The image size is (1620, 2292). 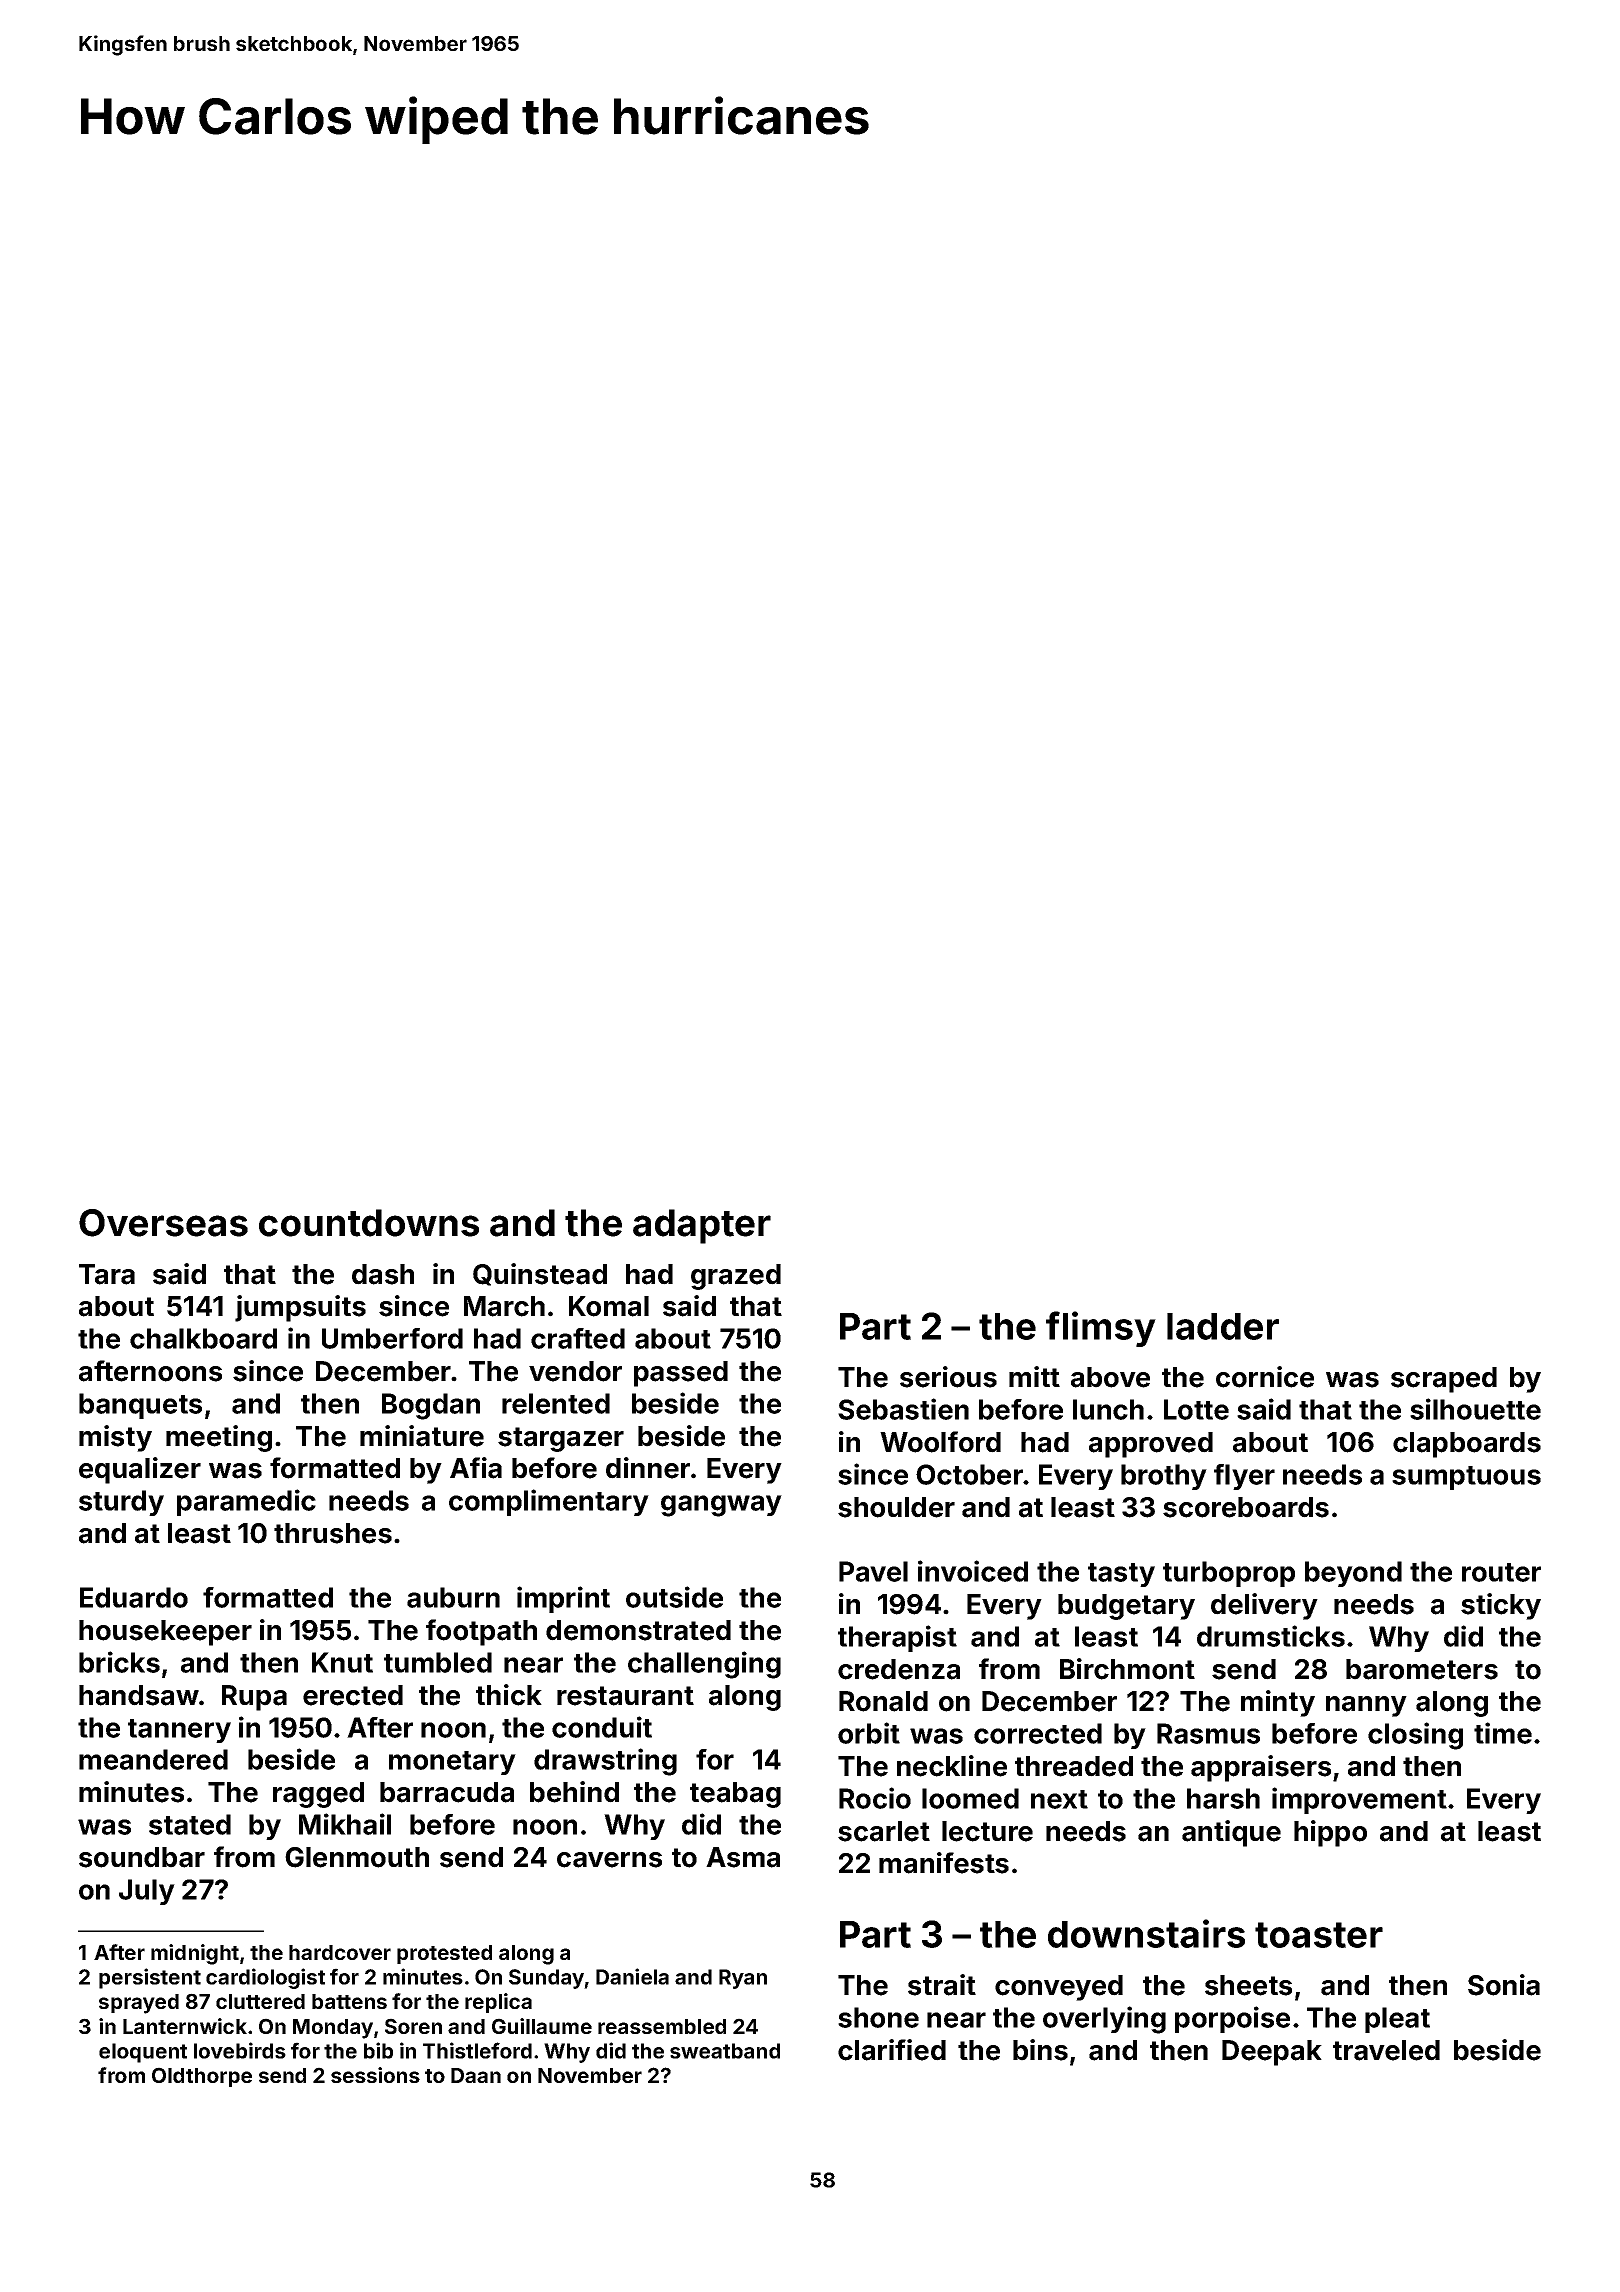 What do you see at coordinates (179, 1731) in the document?
I see `tannery` at bounding box center [179, 1731].
